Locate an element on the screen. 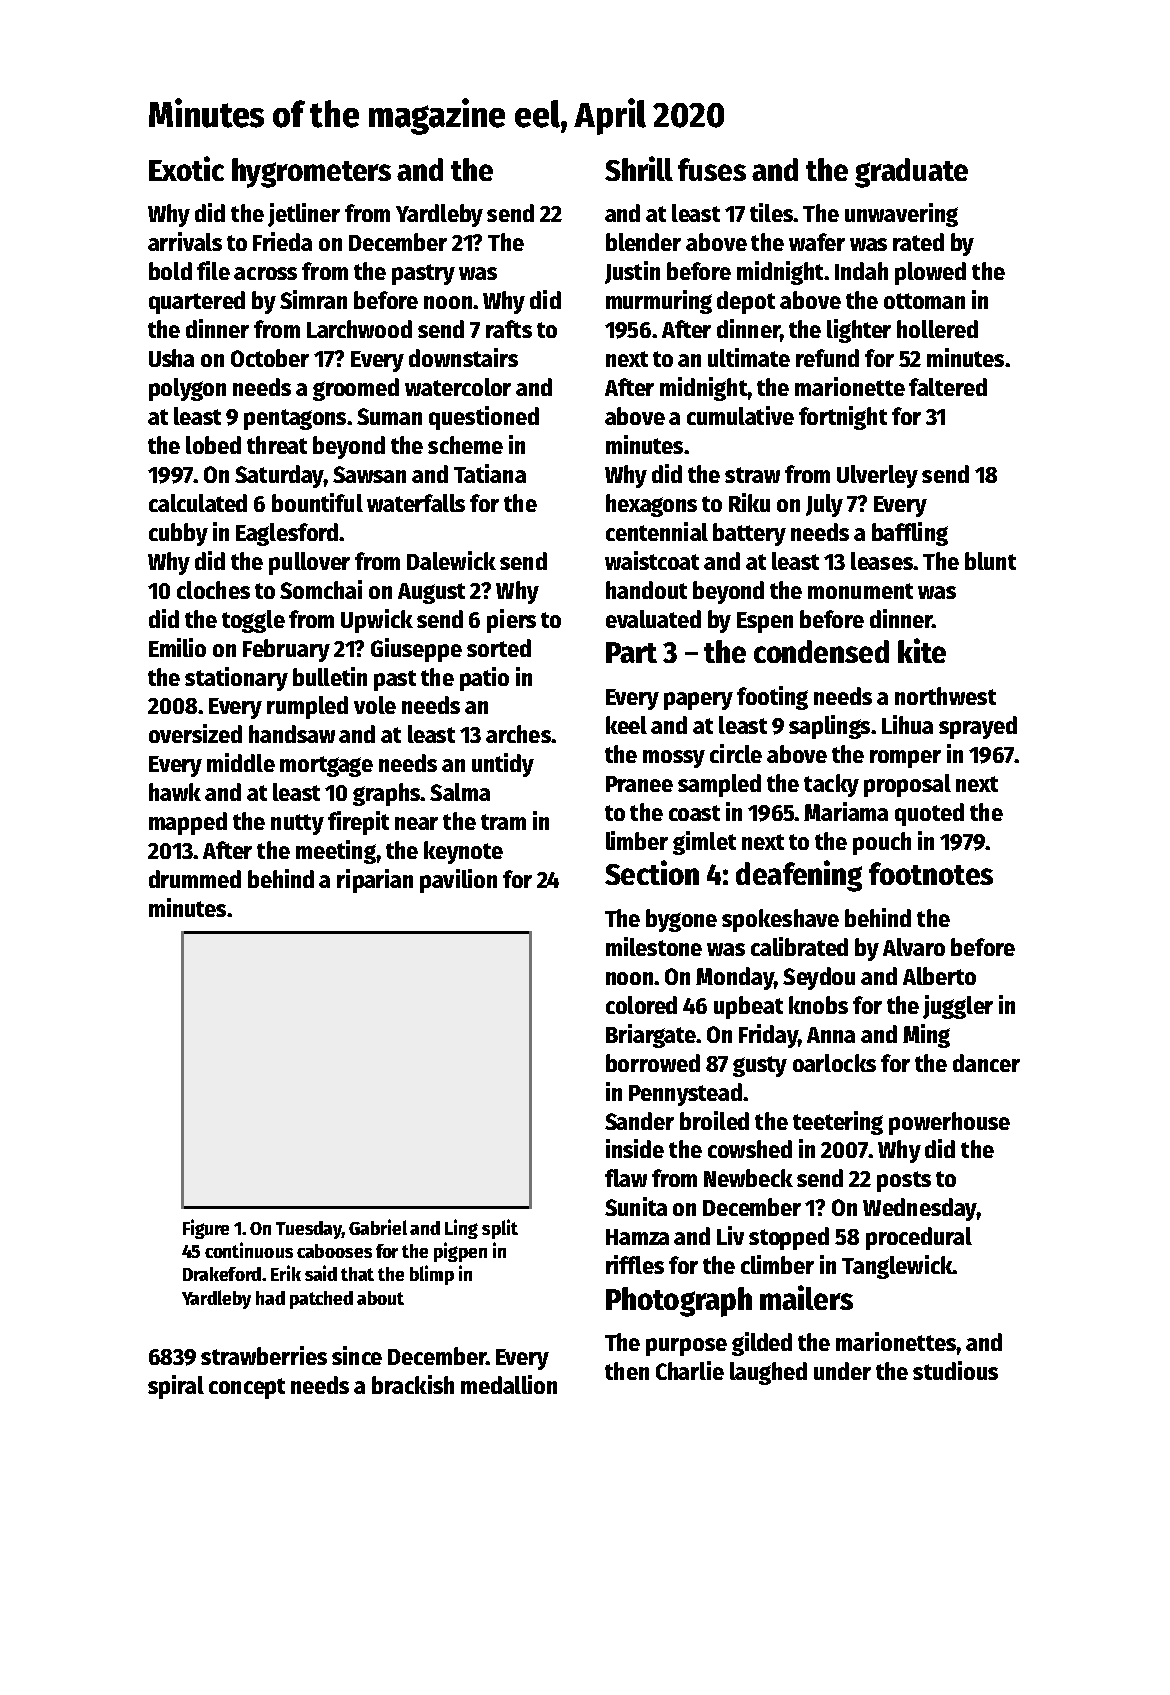 The image size is (1170, 1695). concept is located at coordinates (247, 1388).
